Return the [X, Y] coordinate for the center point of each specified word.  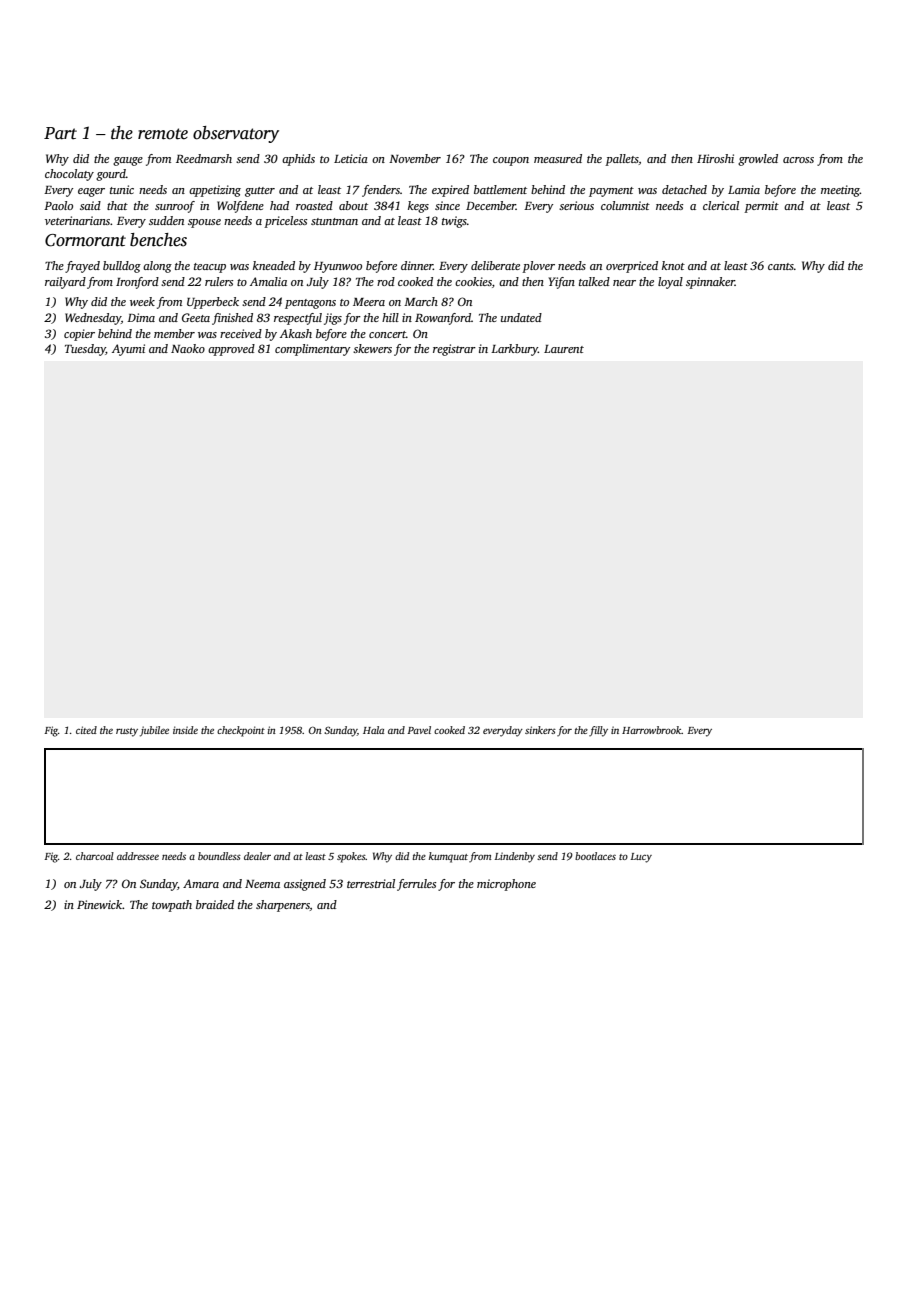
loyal [670, 283]
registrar [454, 350]
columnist [625, 205]
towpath [172, 906]
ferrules [416, 885]
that [117, 205]
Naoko [188, 348]
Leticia [351, 158]
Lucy [641, 858]
